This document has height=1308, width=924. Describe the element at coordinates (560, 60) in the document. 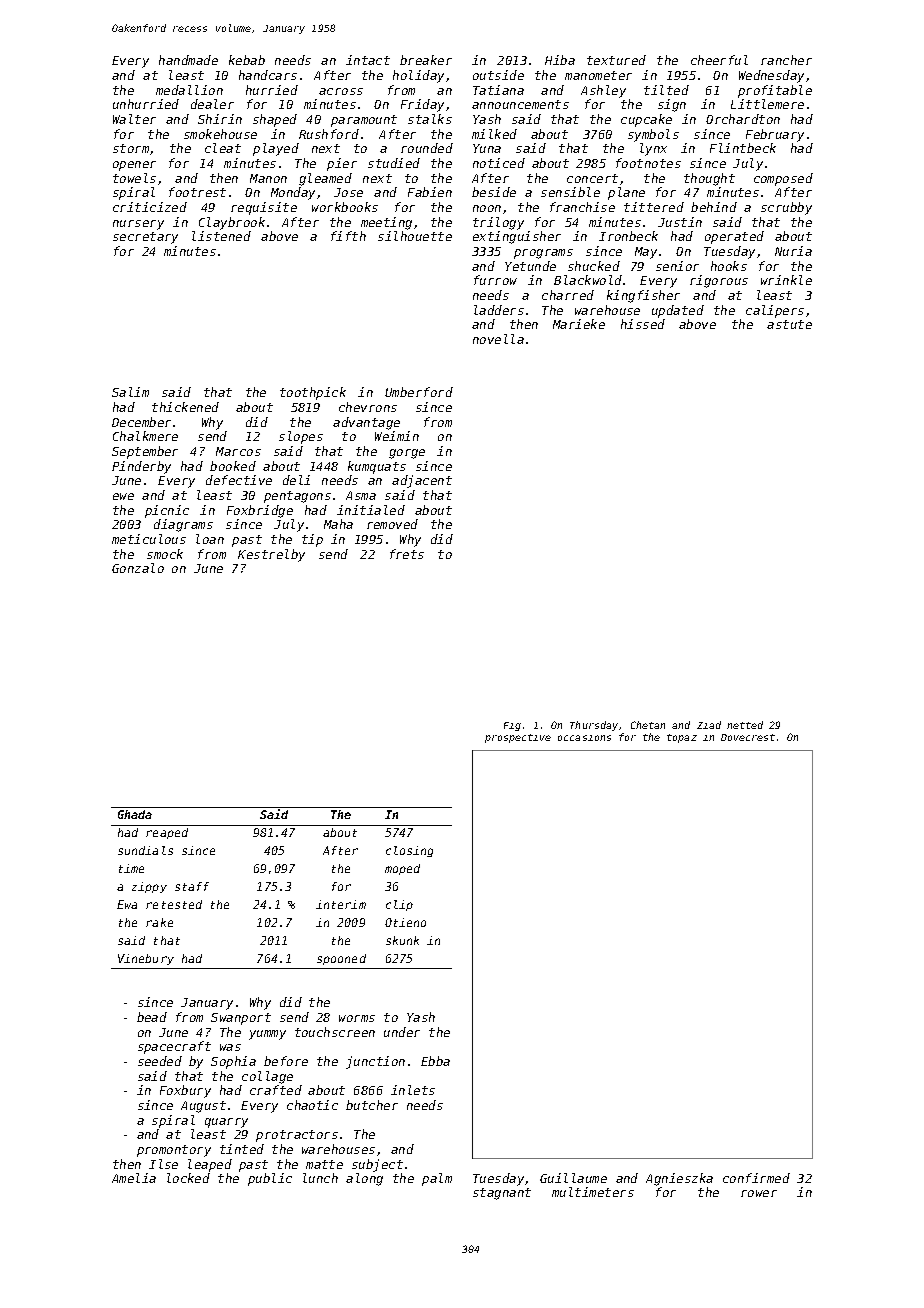

I see `Hiba` at that location.
